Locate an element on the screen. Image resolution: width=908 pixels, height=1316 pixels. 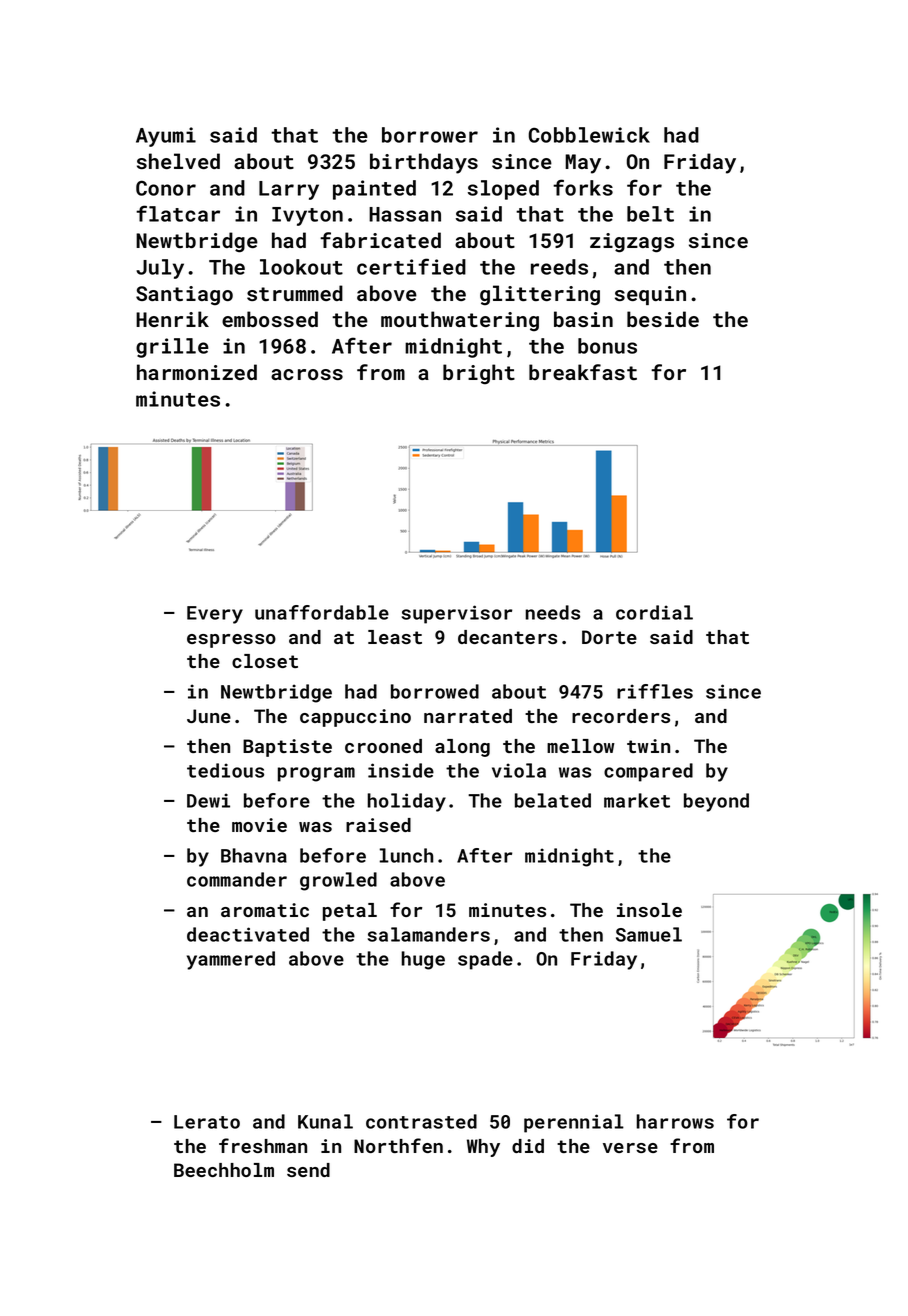
cordial is located at coordinates (654, 612).
